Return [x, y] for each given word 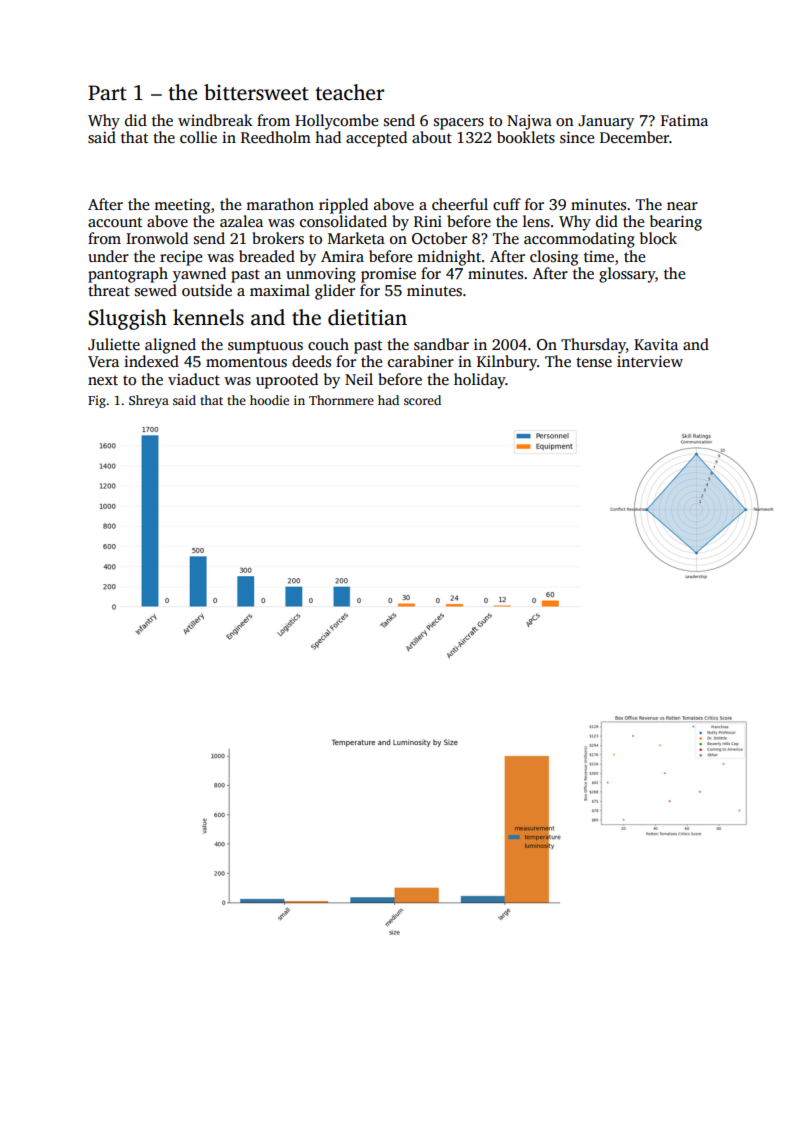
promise [388, 275]
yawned [199, 275]
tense [594, 362]
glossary [627, 275]
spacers [459, 124]
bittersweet [256, 92]
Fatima [684, 120]
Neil [359, 379]
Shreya [149, 401]
